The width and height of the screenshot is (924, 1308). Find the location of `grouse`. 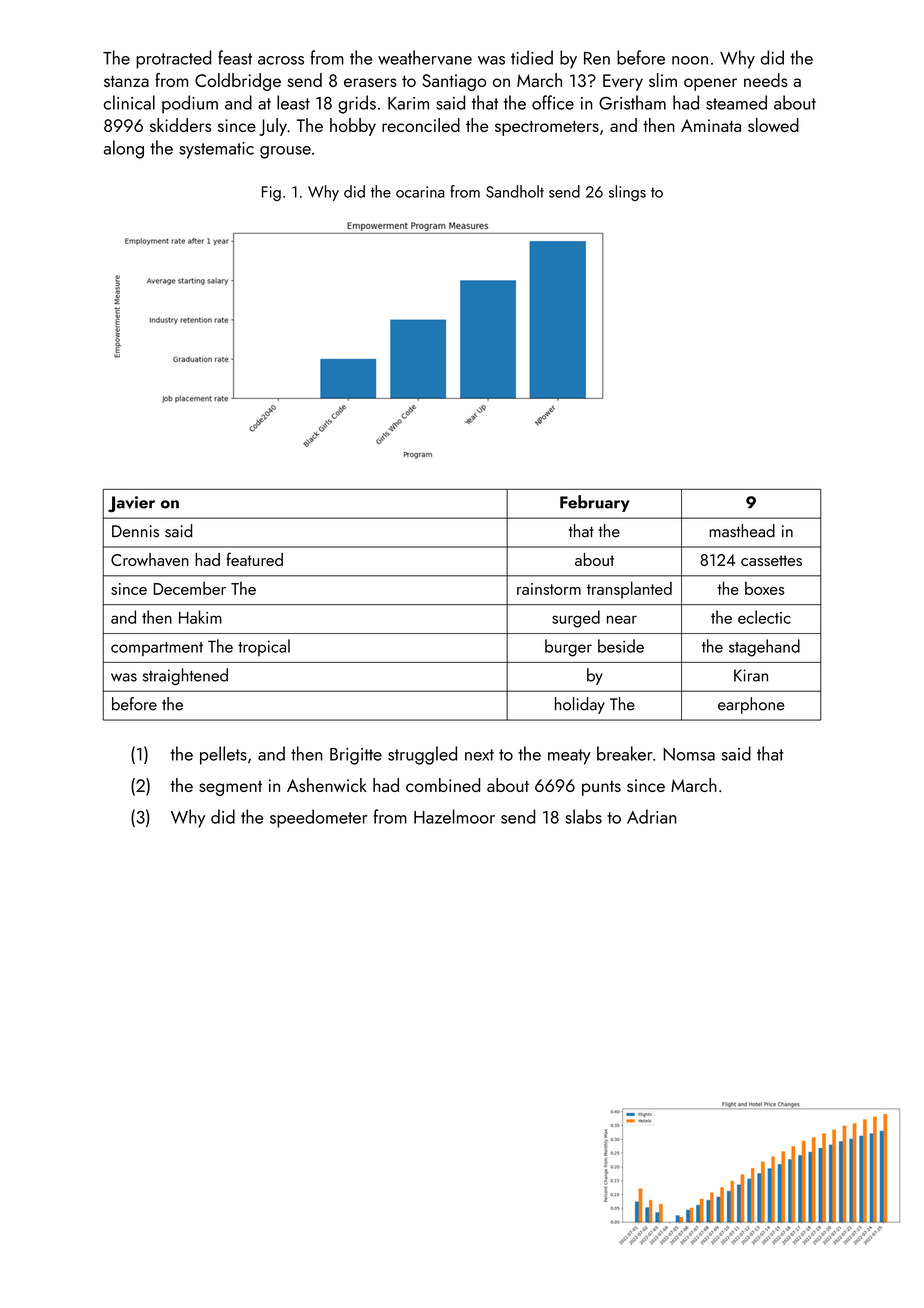

grouse is located at coordinates (285, 152).
